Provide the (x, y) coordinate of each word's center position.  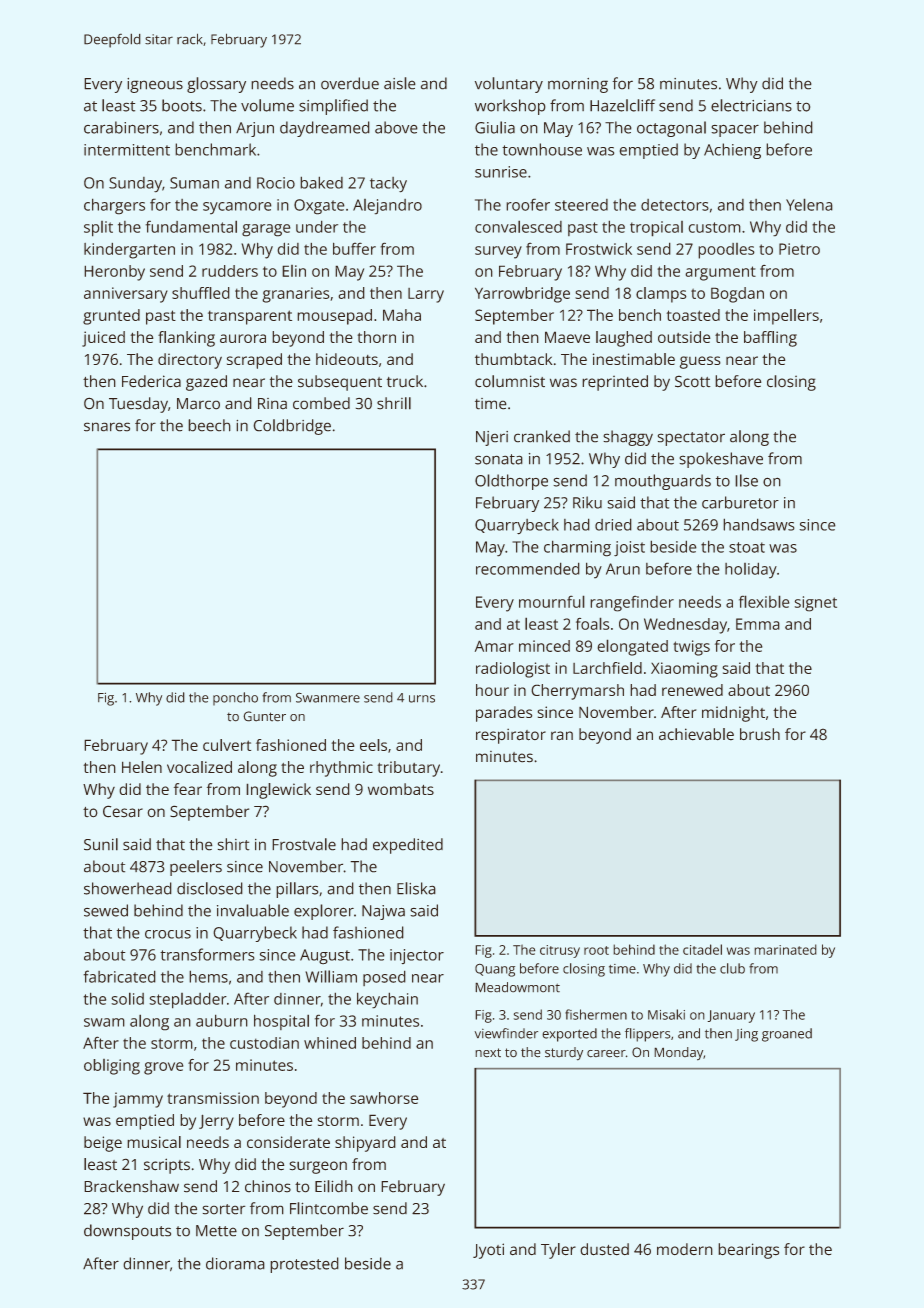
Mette (216, 1231)
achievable (696, 734)
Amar (494, 646)
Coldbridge (292, 427)
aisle (400, 83)
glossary (216, 85)
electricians (751, 105)
